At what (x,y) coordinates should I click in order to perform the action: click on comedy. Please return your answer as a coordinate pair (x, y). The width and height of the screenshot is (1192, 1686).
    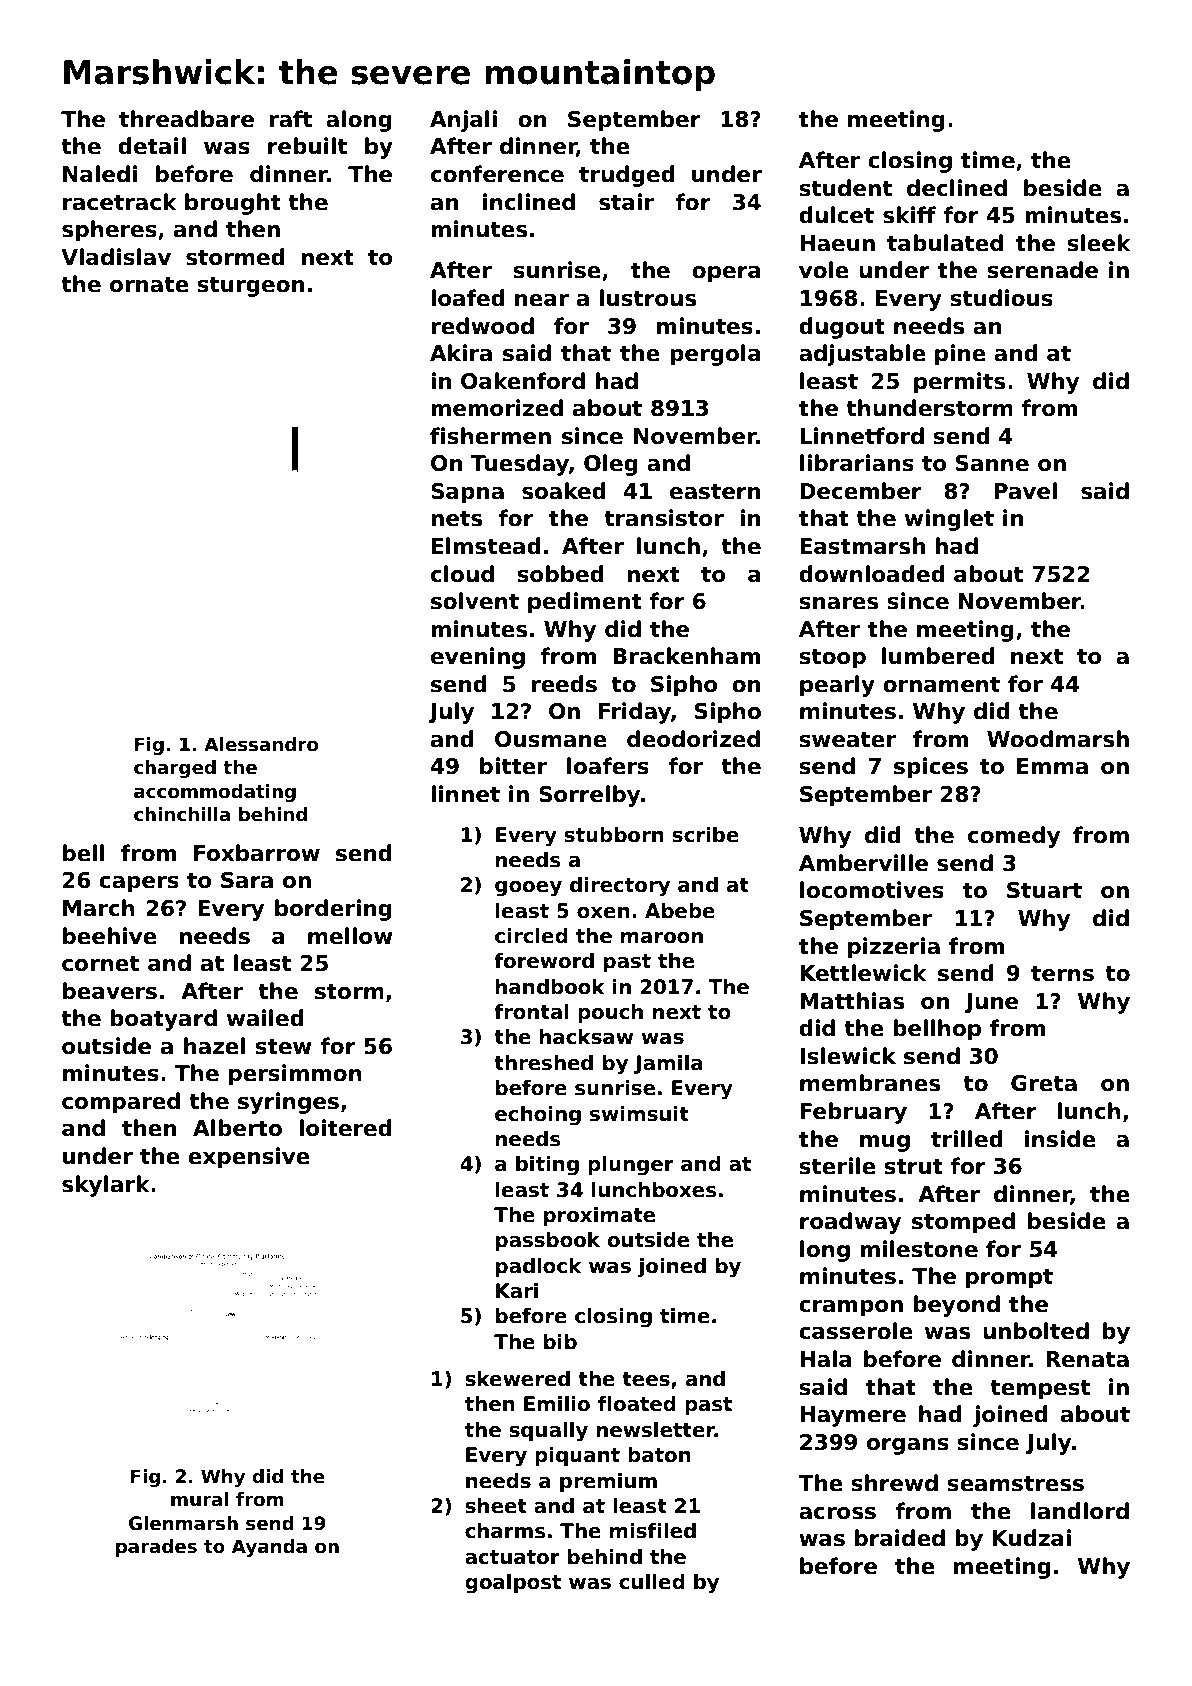
    Looking at the image, I should click on (1014, 837).
